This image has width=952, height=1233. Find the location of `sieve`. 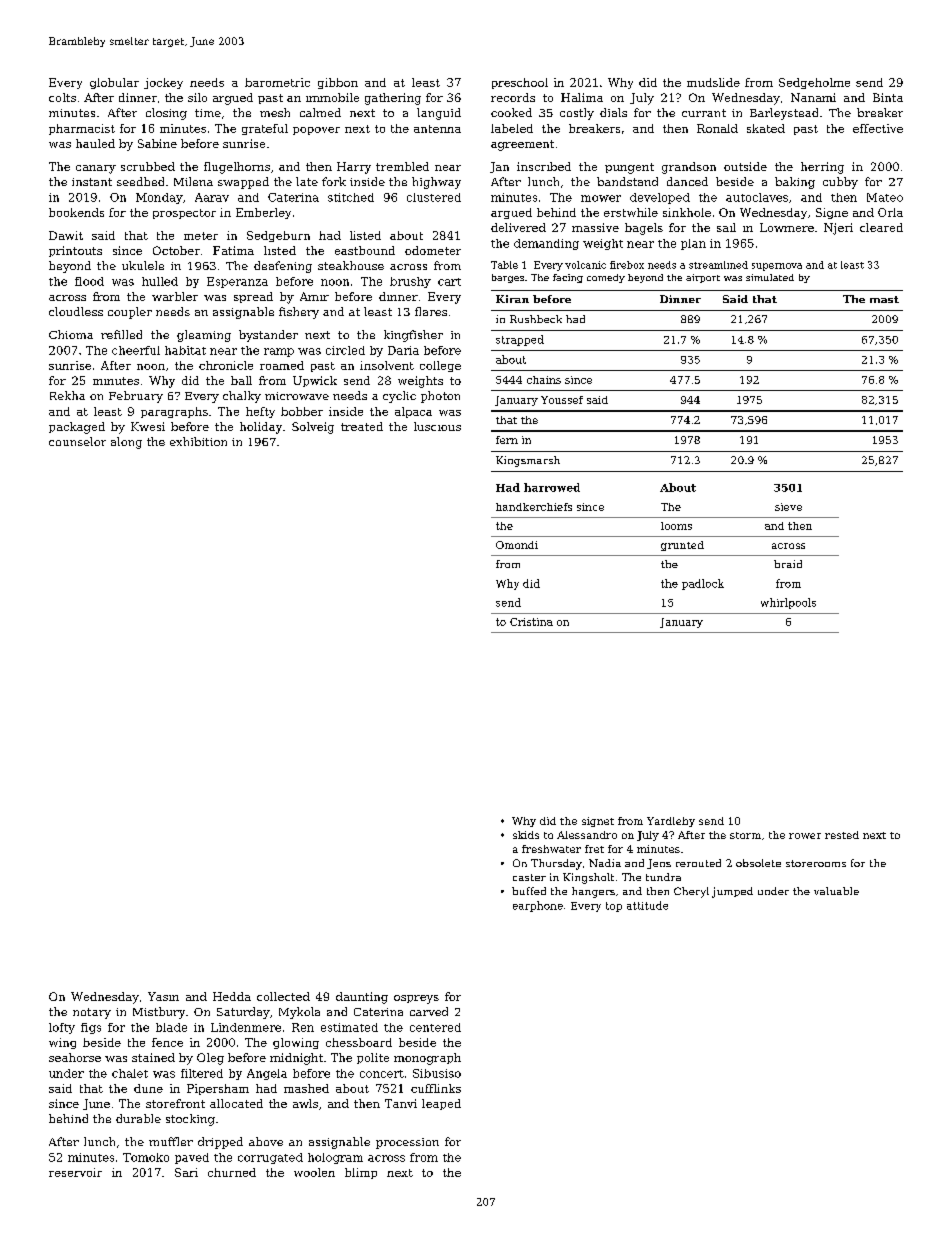

sieve is located at coordinates (788, 507).
